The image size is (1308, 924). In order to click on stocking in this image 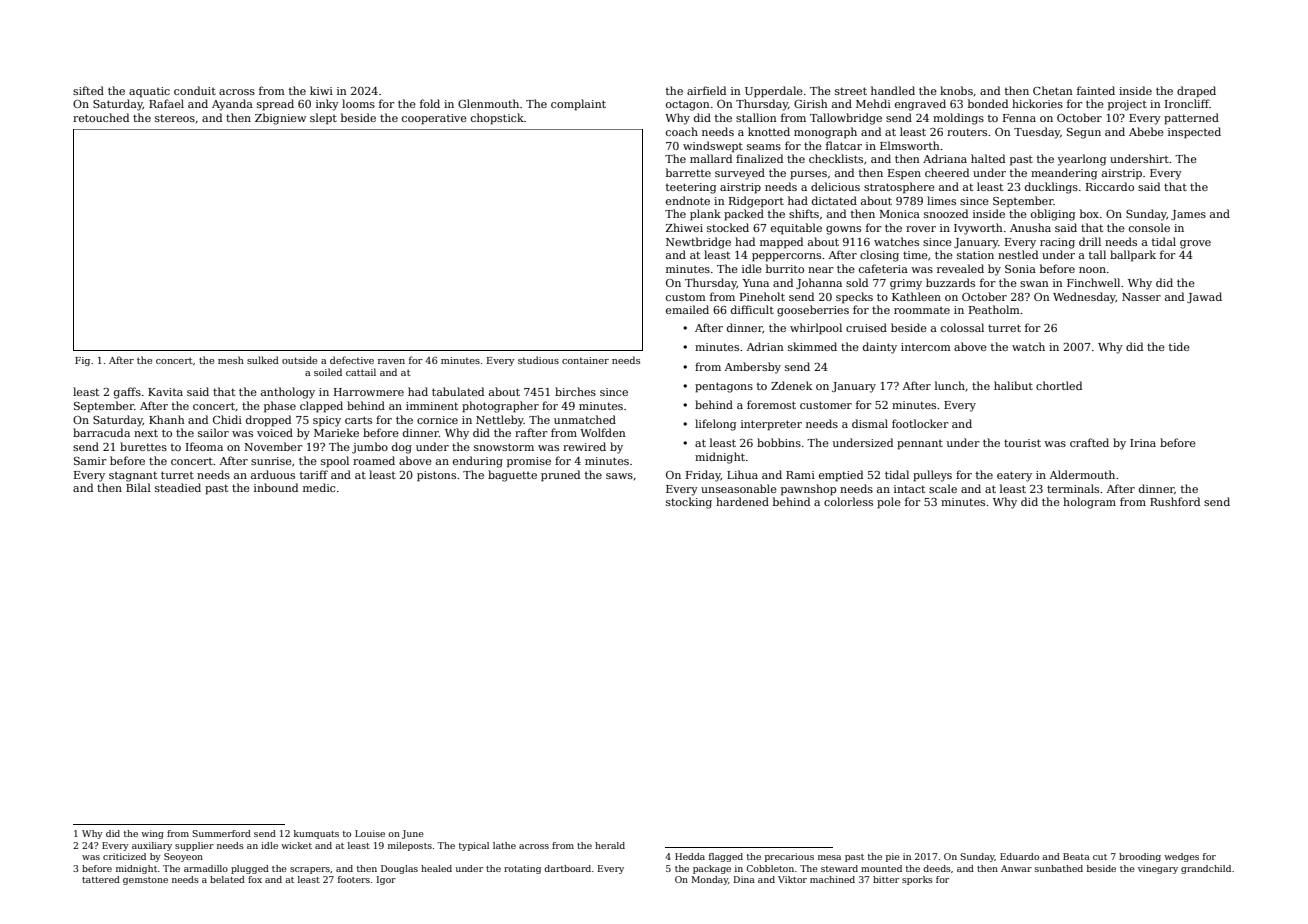, I will do `click(689, 503)`.
